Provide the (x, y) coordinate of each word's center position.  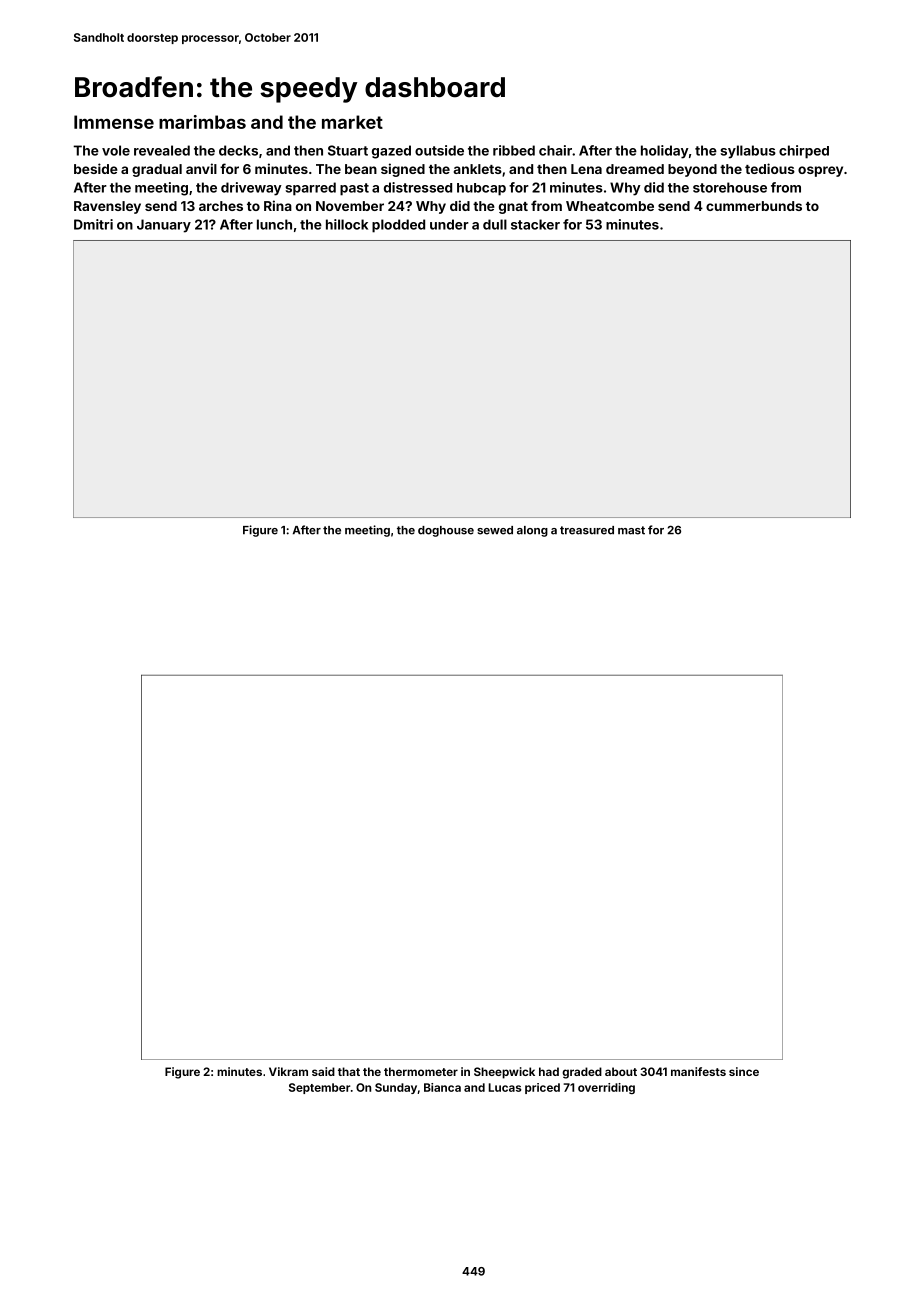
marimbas (202, 122)
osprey (820, 171)
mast (631, 530)
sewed (495, 530)
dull (495, 224)
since (744, 1071)
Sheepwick (504, 1073)
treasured (587, 530)
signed (403, 170)
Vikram (288, 1071)
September (319, 1088)
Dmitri (93, 224)
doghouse (446, 531)
